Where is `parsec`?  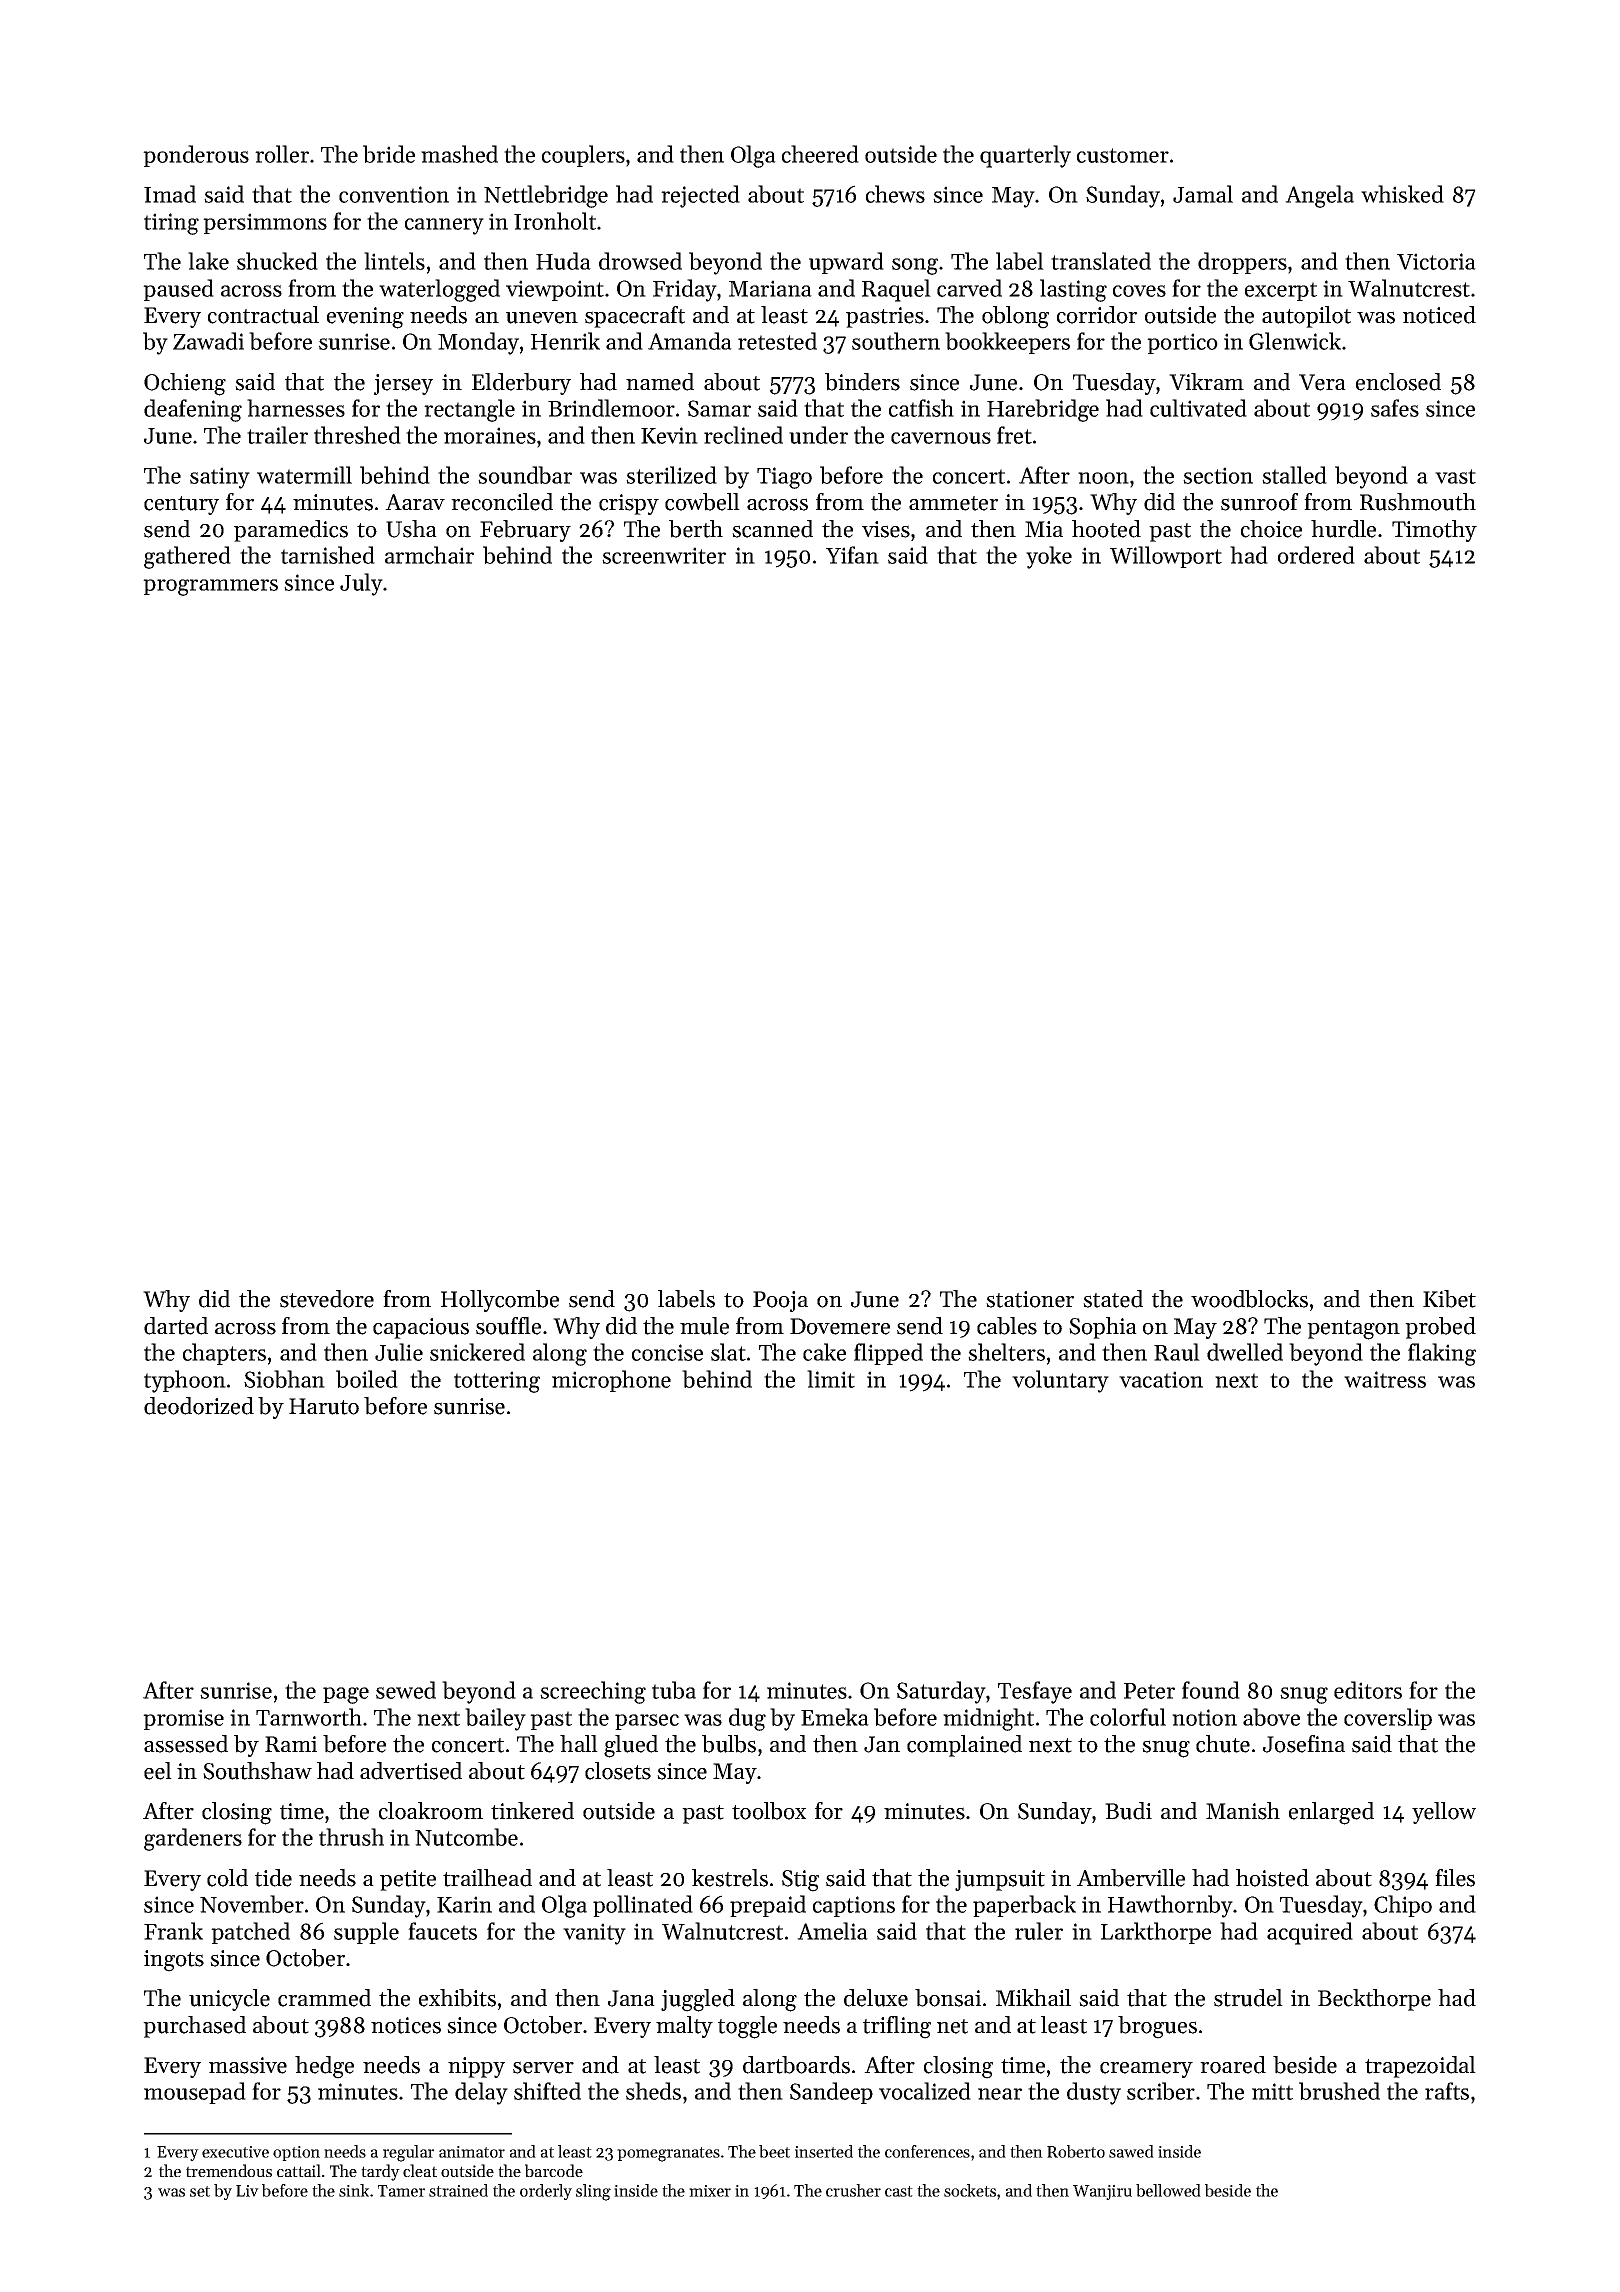
parsec is located at coordinates (647, 1722).
